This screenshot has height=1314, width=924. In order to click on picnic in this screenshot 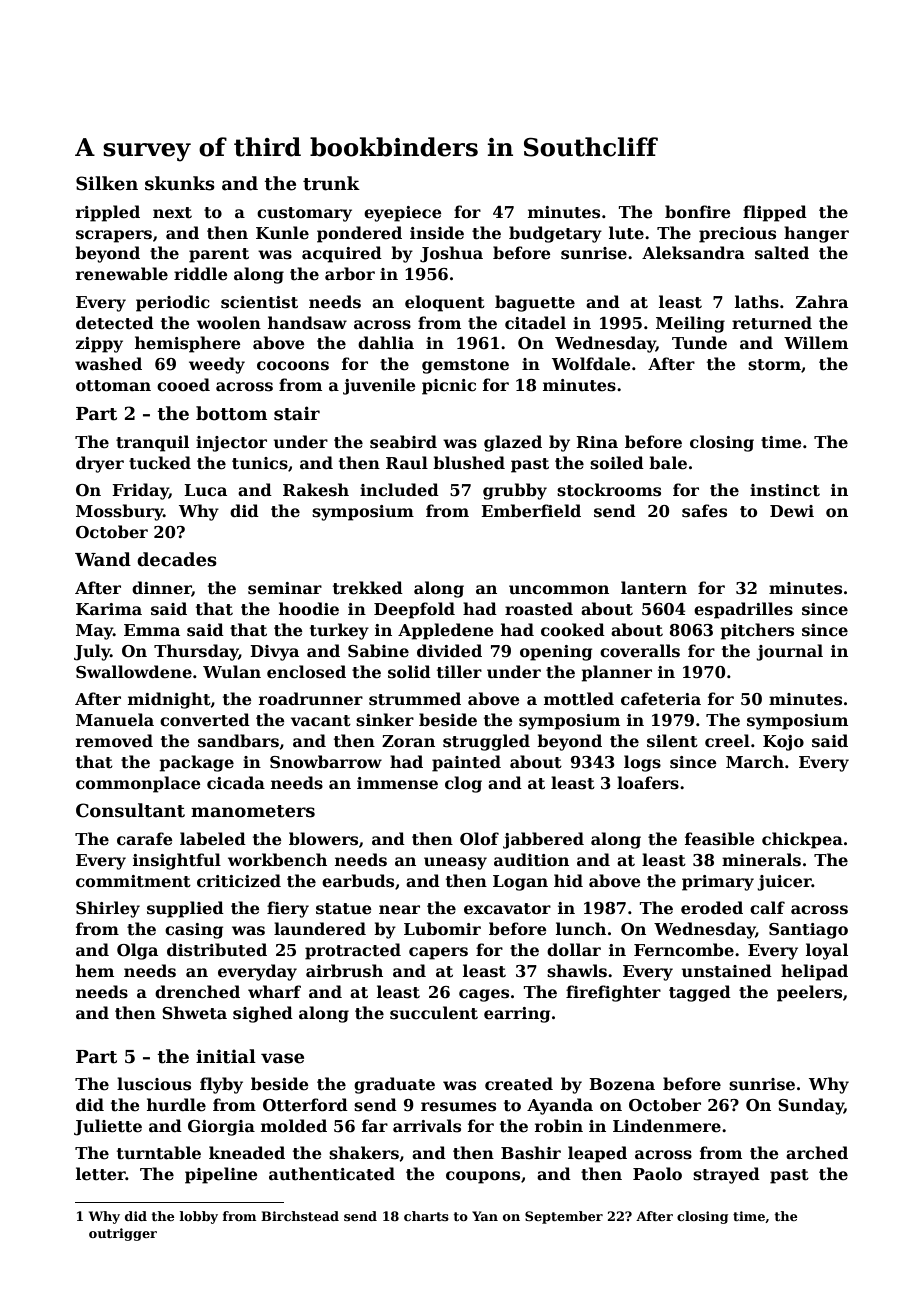, I will do `click(449, 387)`.
